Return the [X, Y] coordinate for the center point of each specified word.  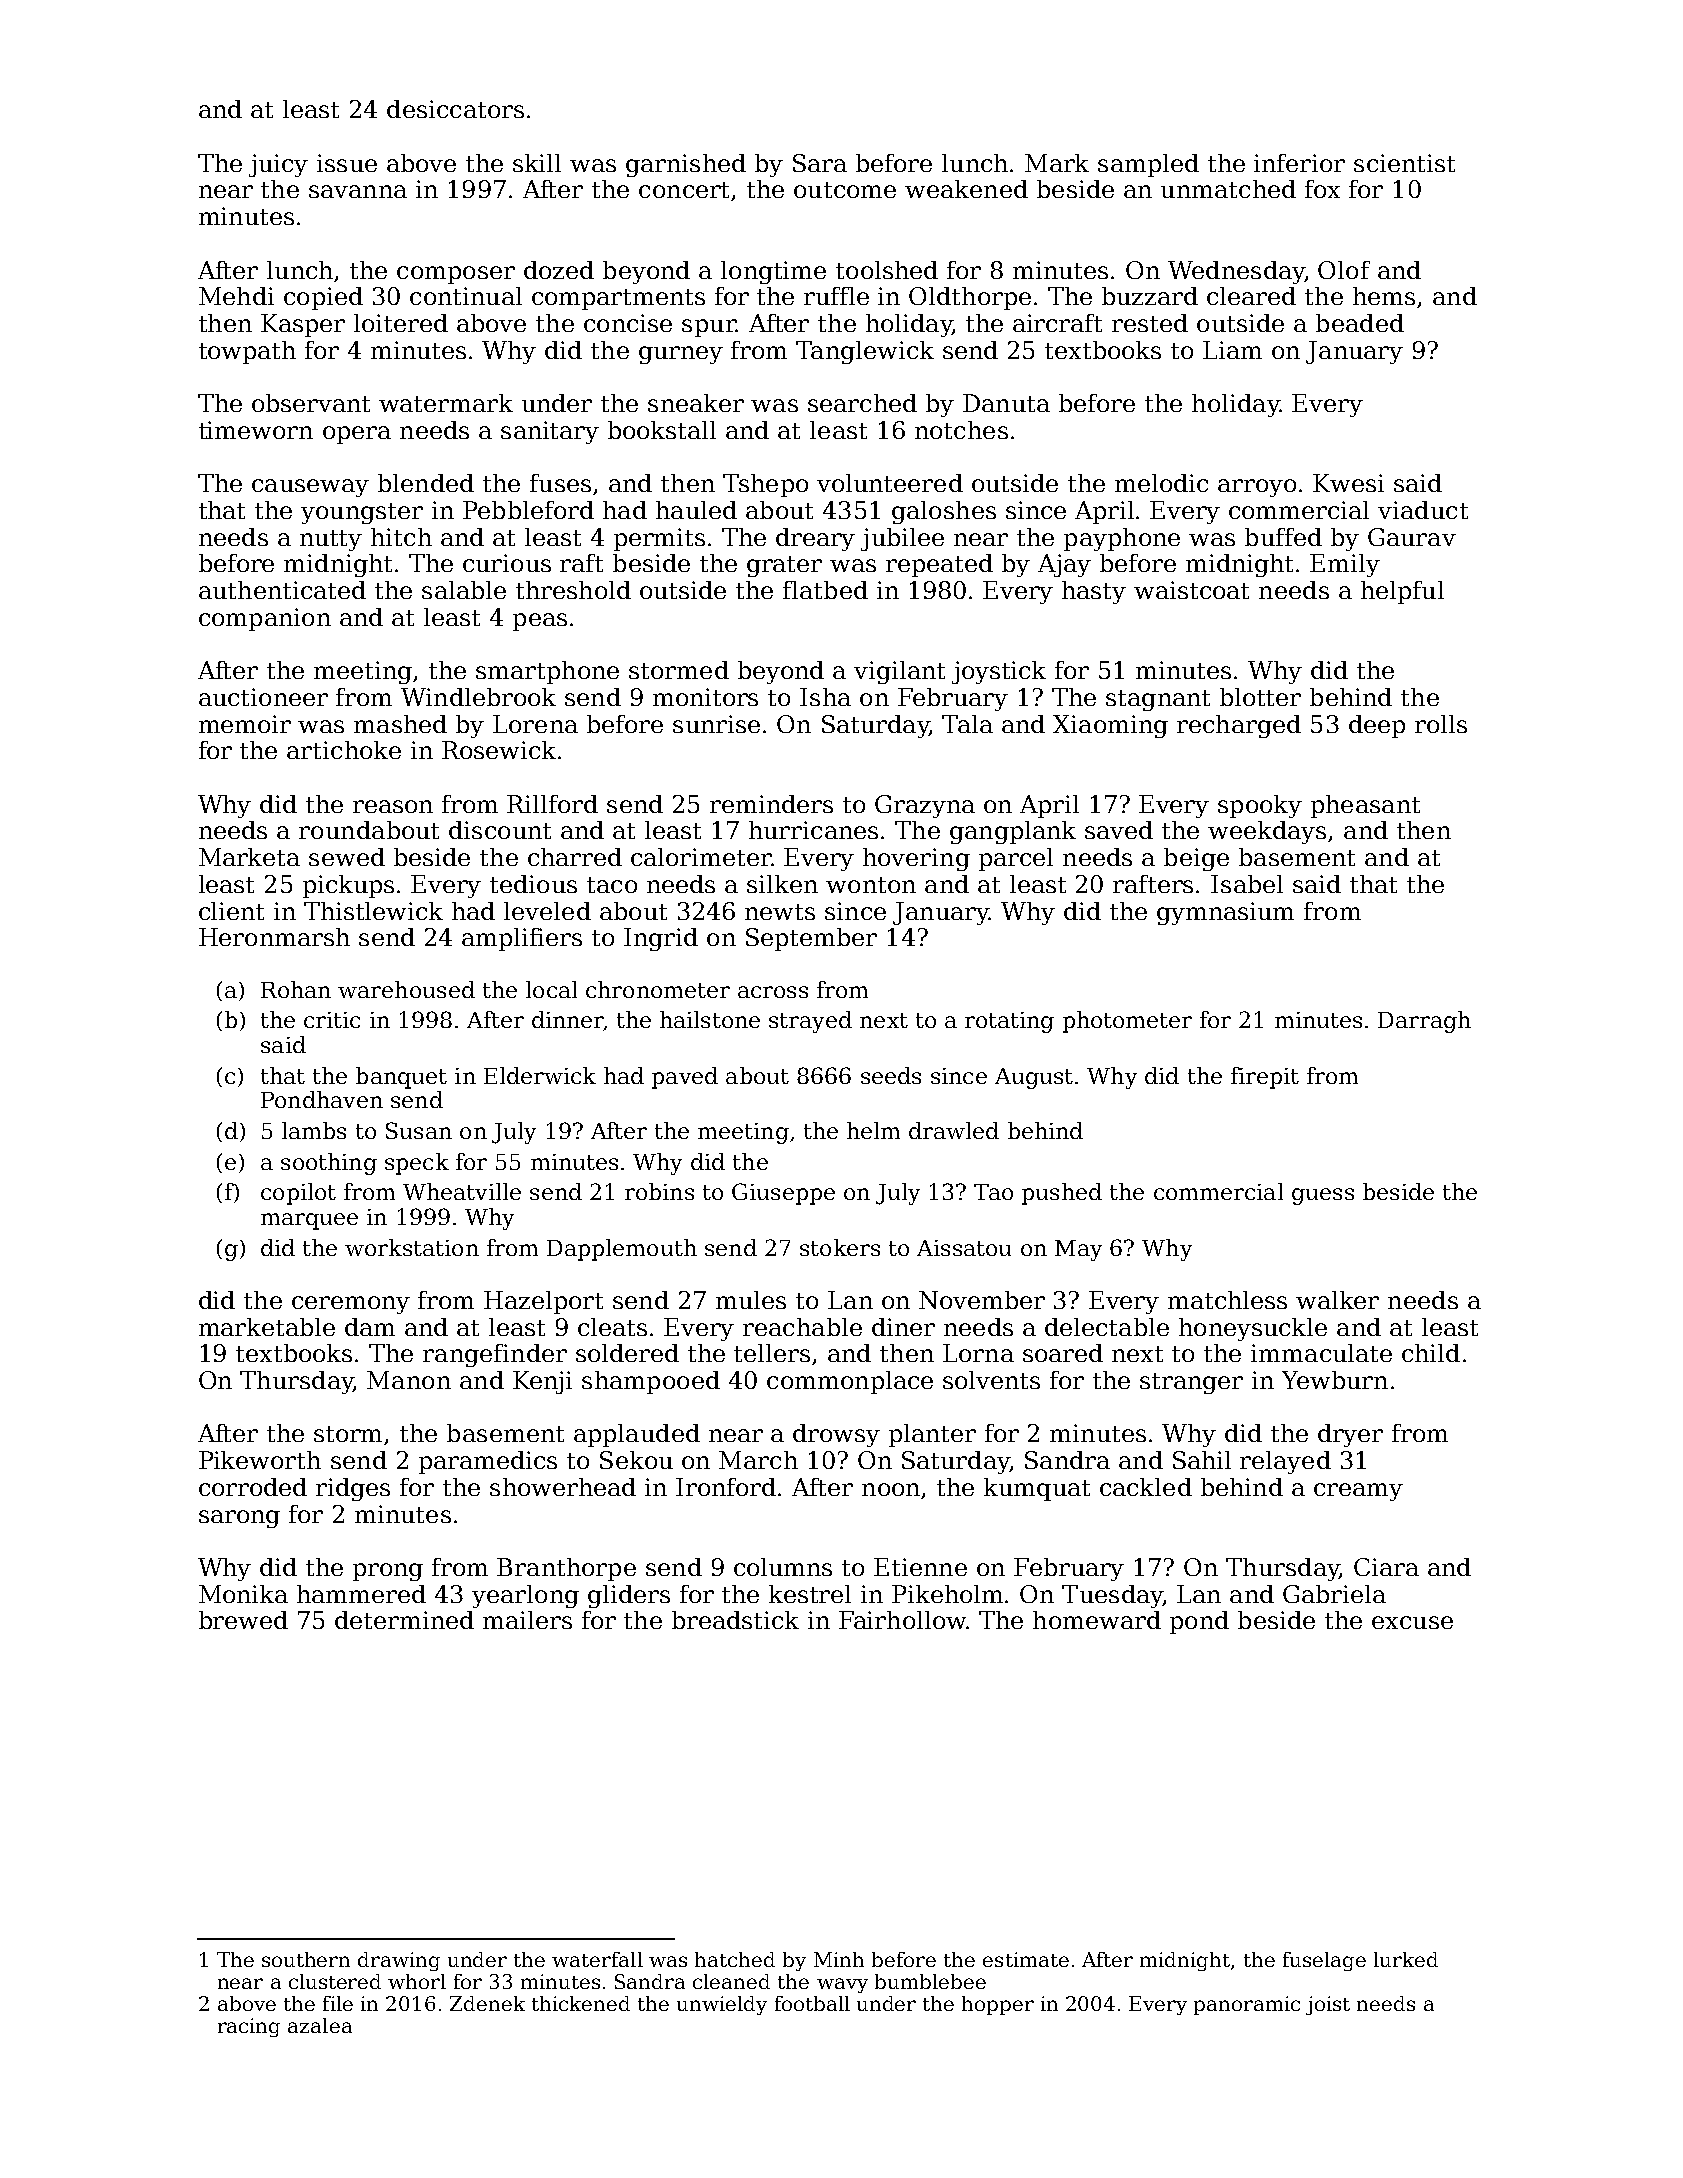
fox [1322, 189]
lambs [314, 1130]
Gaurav [1412, 537]
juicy [278, 165]
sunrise [716, 724]
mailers [527, 1620]
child [1431, 1353]
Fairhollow [902, 1620]
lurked [1406, 1959]
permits [659, 539]
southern [306, 1959]
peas [540, 622]
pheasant [1365, 806]
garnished [686, 165]
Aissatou [964, 1248]
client [231, 911]
